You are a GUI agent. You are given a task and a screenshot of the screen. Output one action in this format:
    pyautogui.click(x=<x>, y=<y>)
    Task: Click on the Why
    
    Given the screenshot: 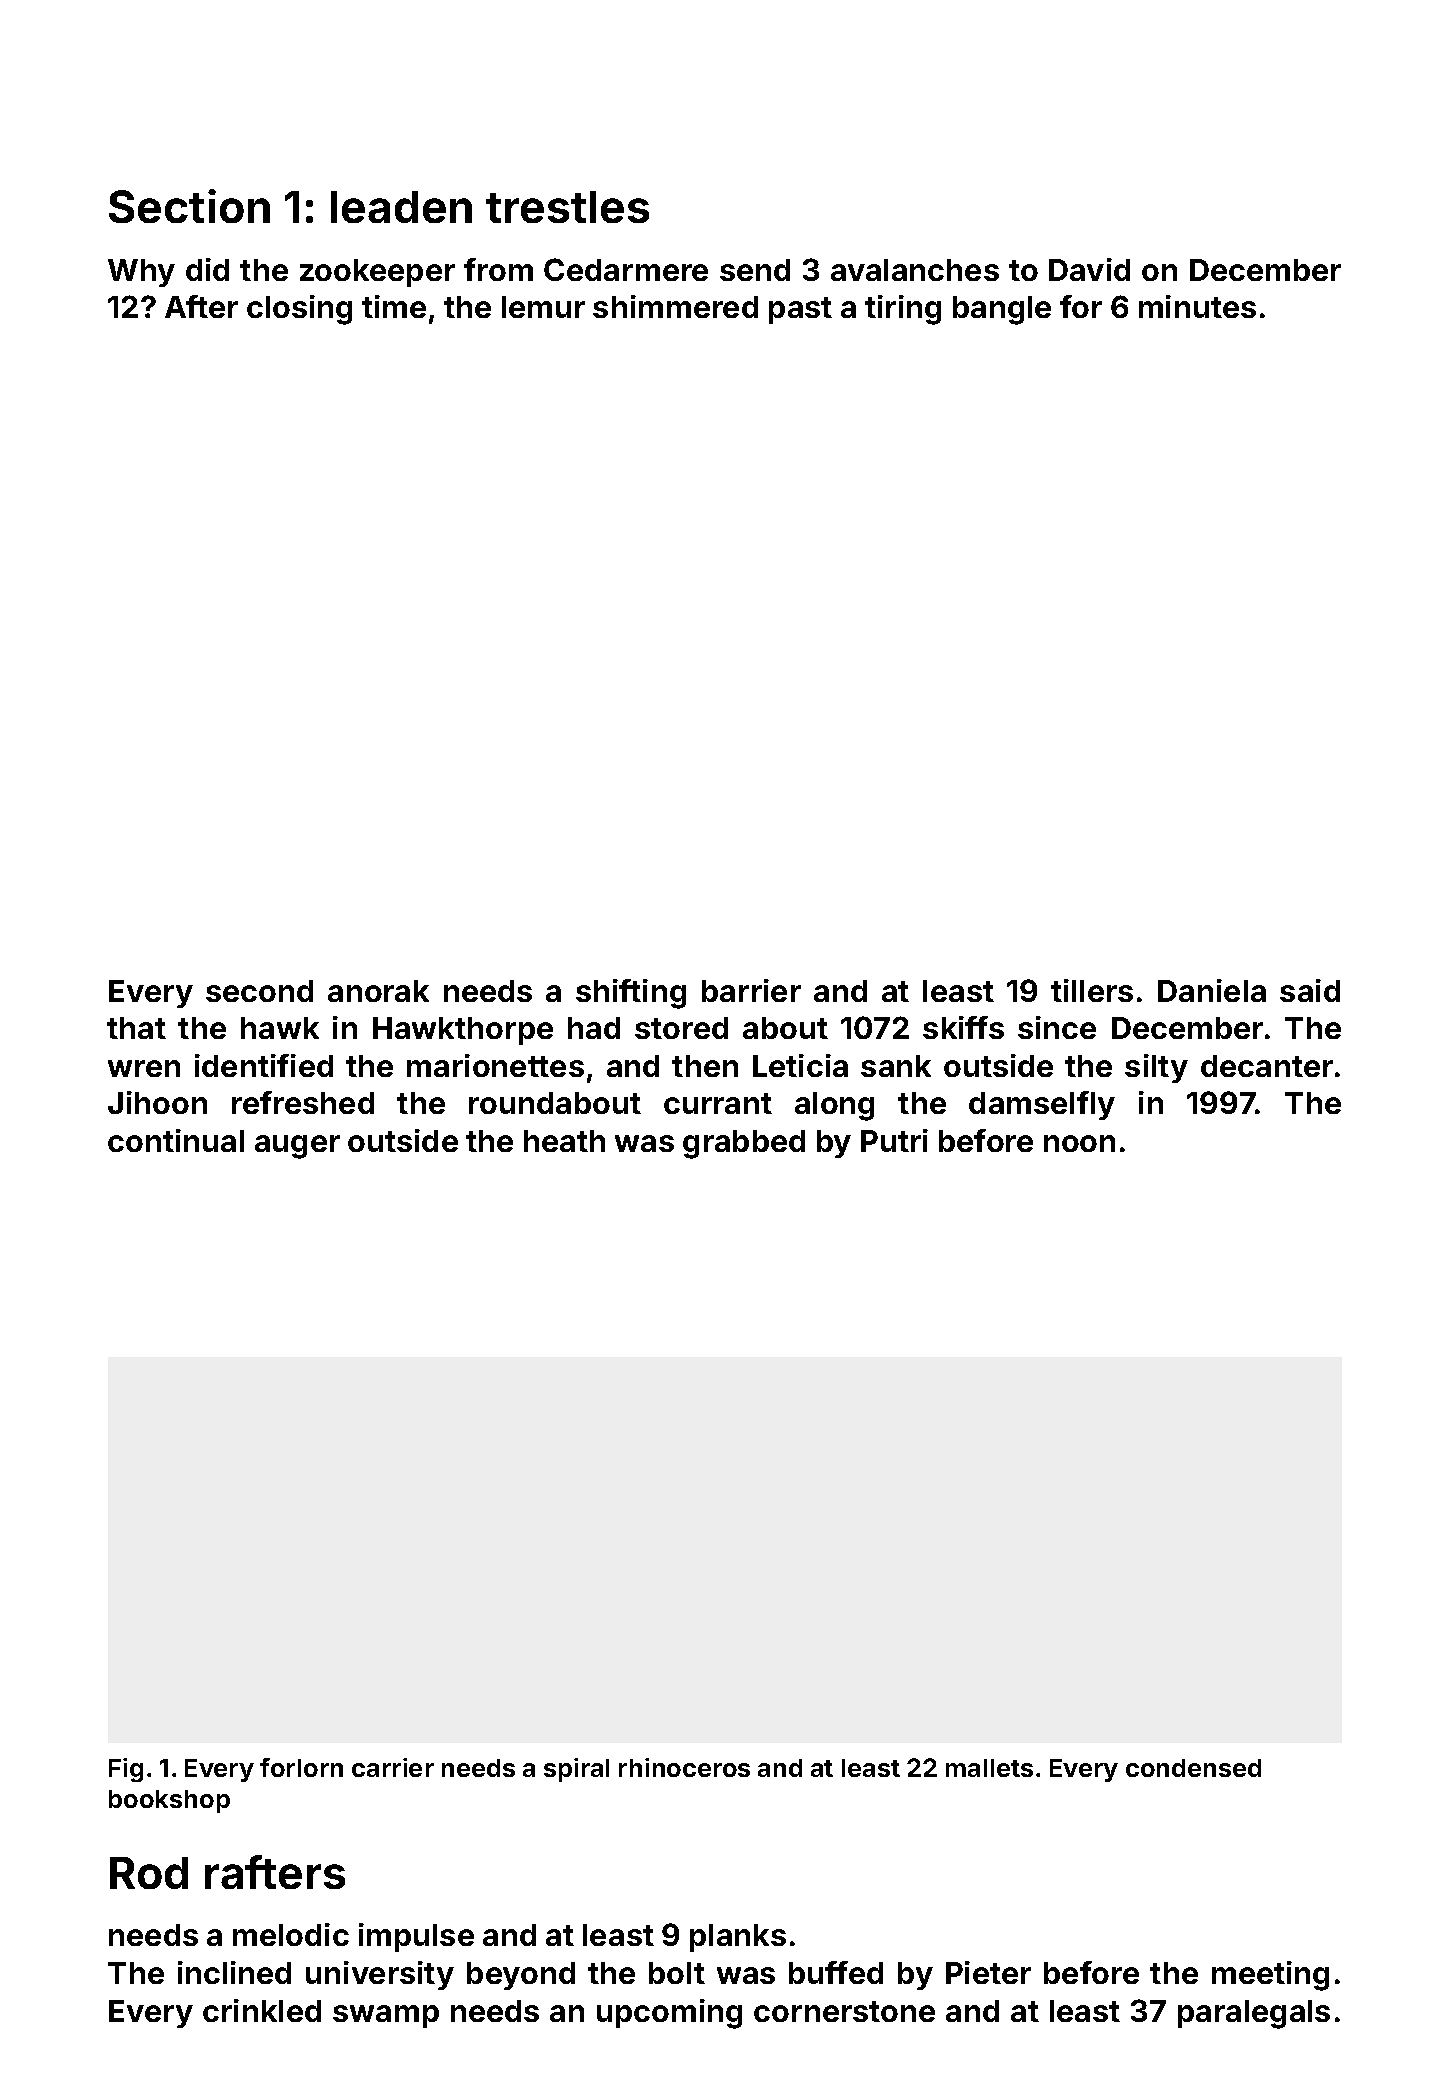 What is the action you would take?
    pyautogui.click(x=141, y=273)
